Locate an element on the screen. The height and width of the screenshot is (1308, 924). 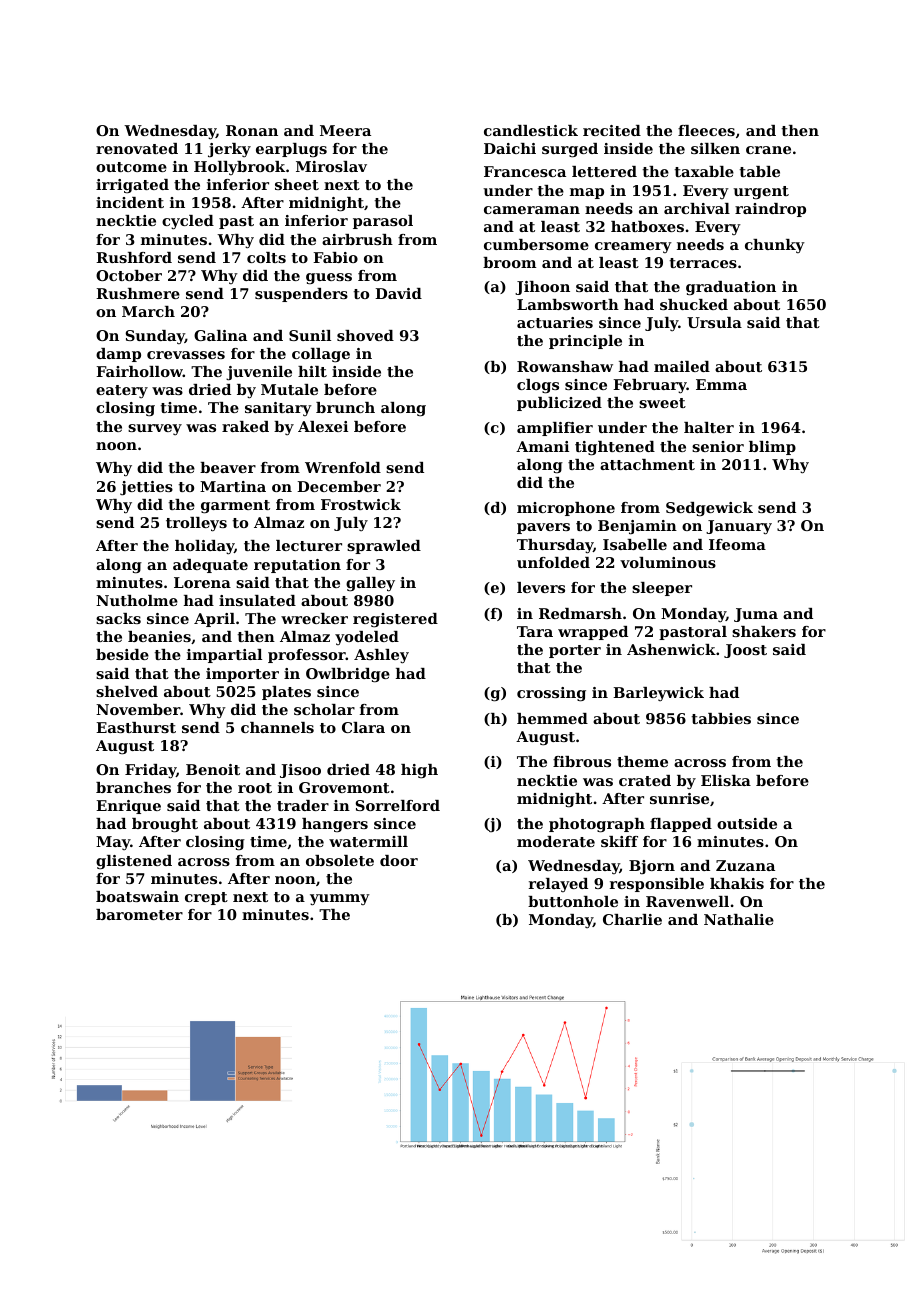
insulated is located at coordinates (257, 600).
